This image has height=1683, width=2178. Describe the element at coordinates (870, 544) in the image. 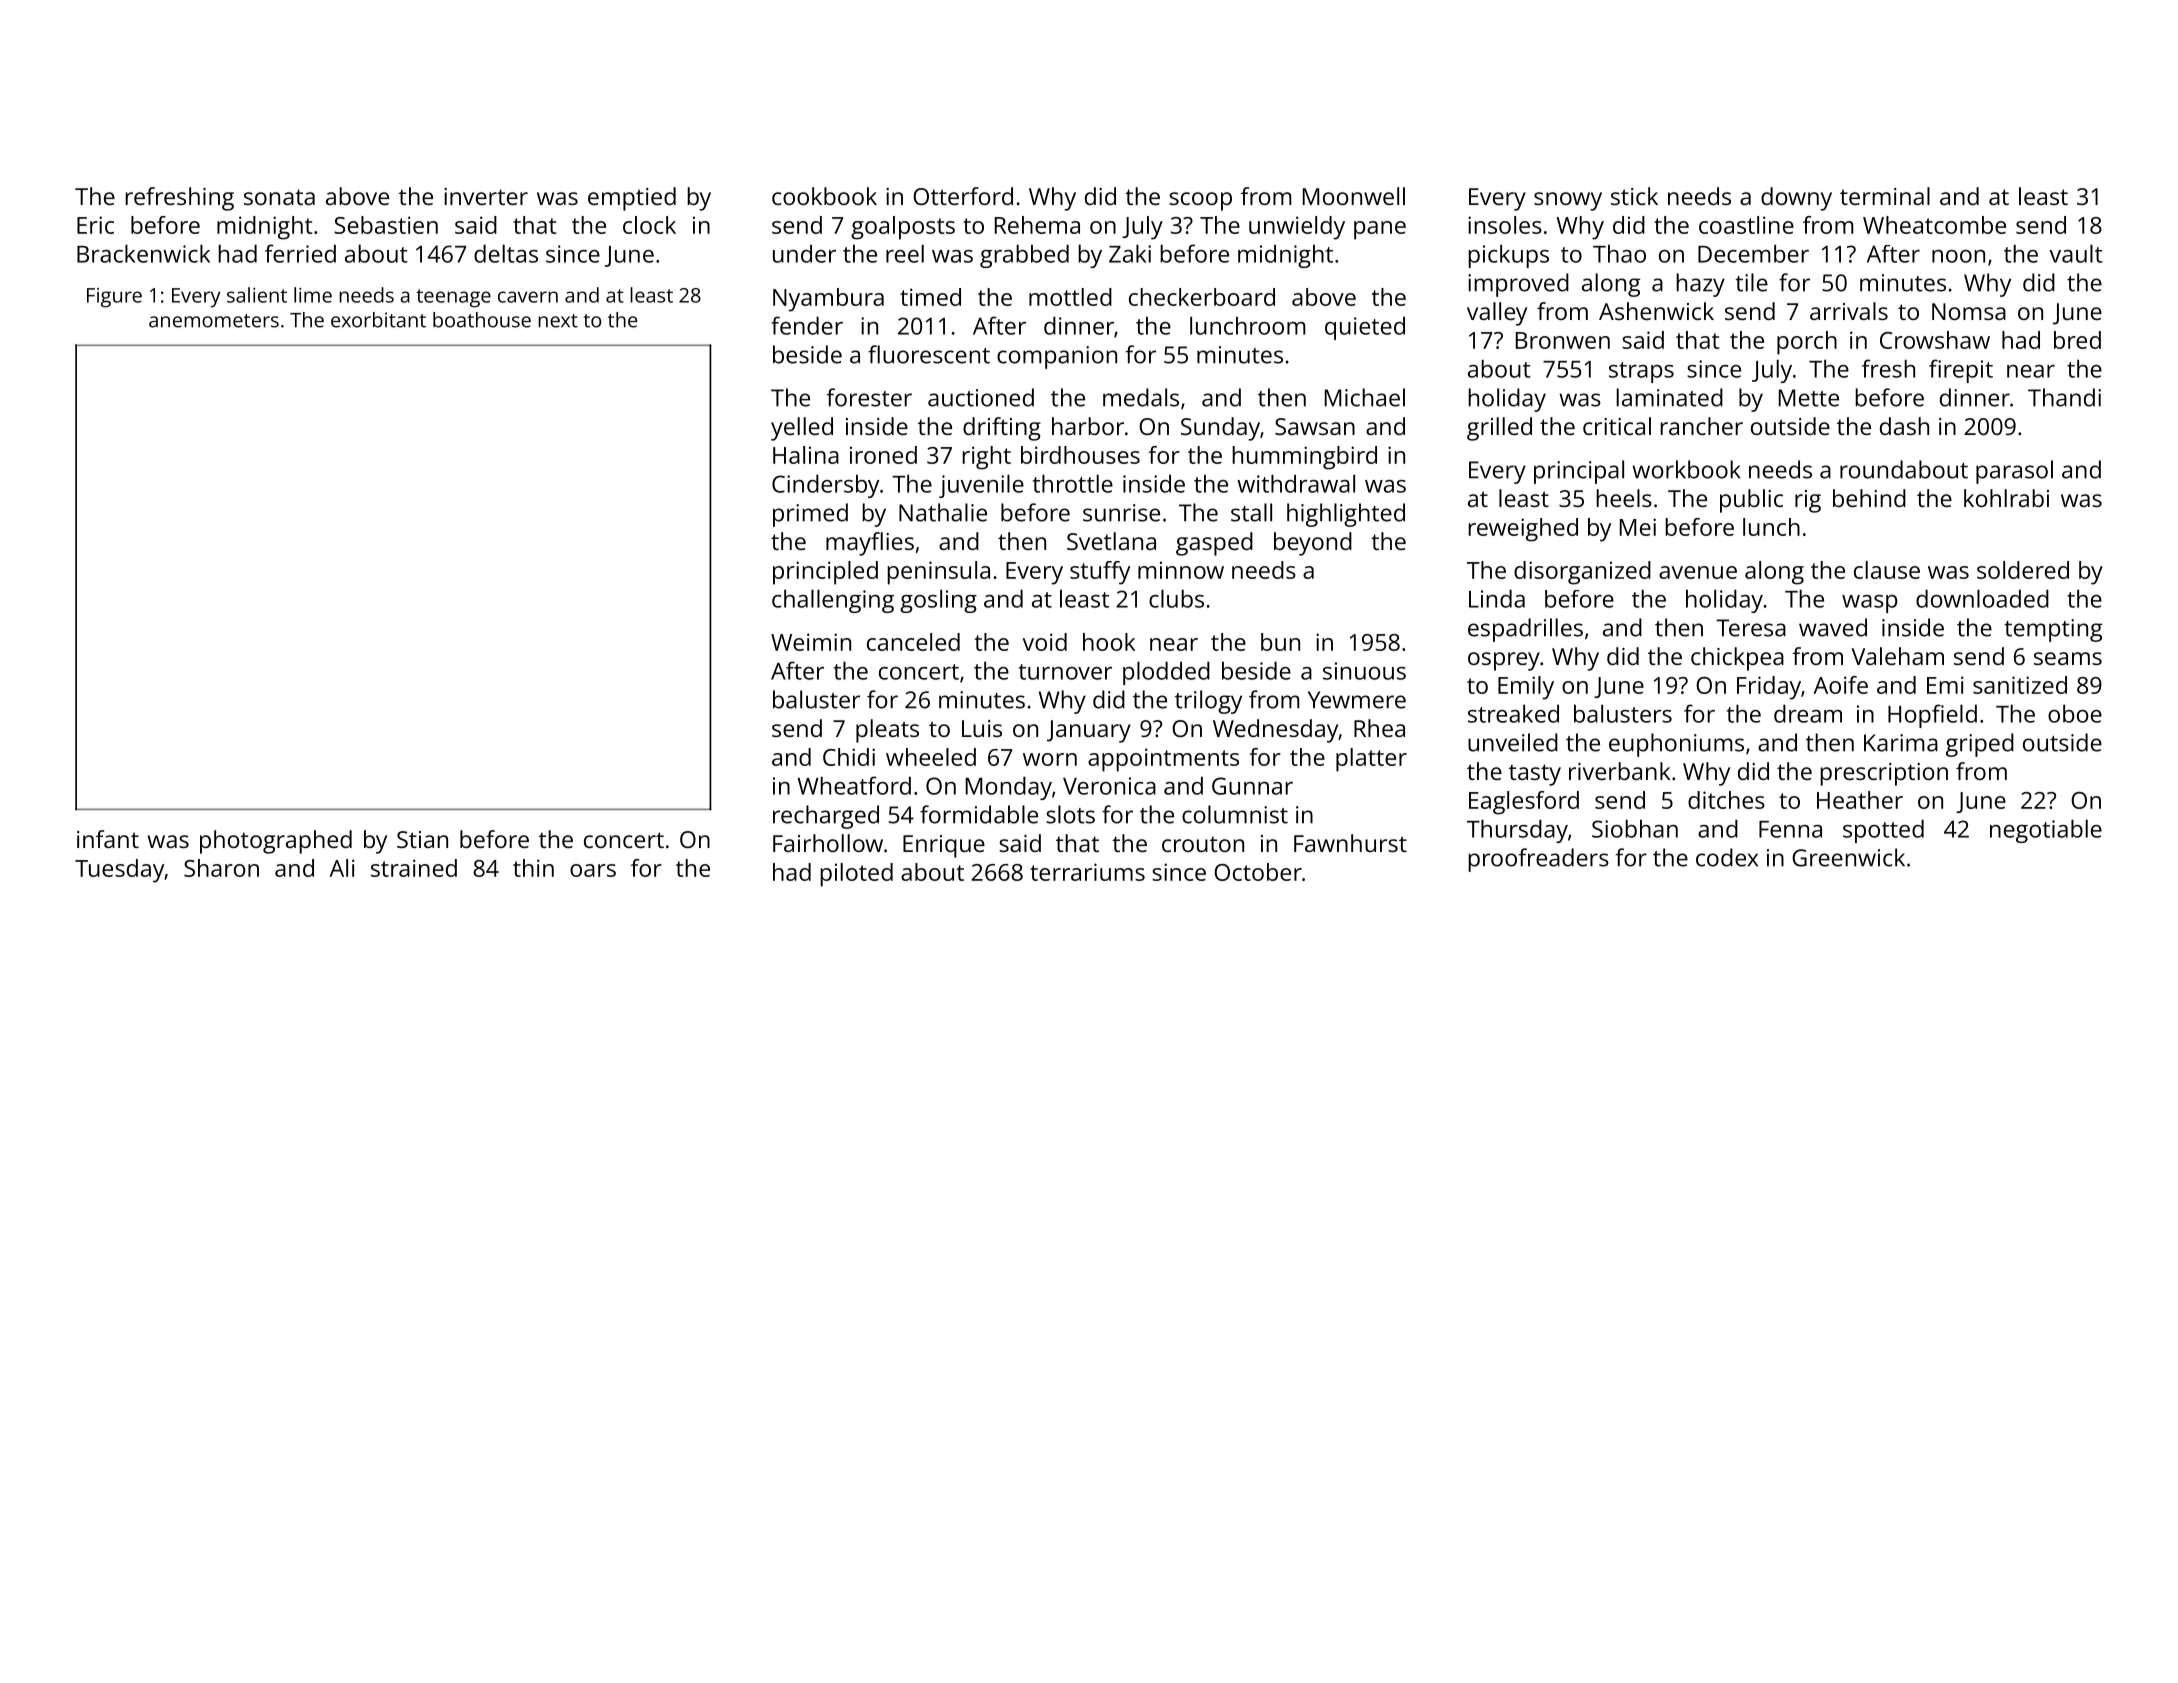

I see `mayflies` at that location.
